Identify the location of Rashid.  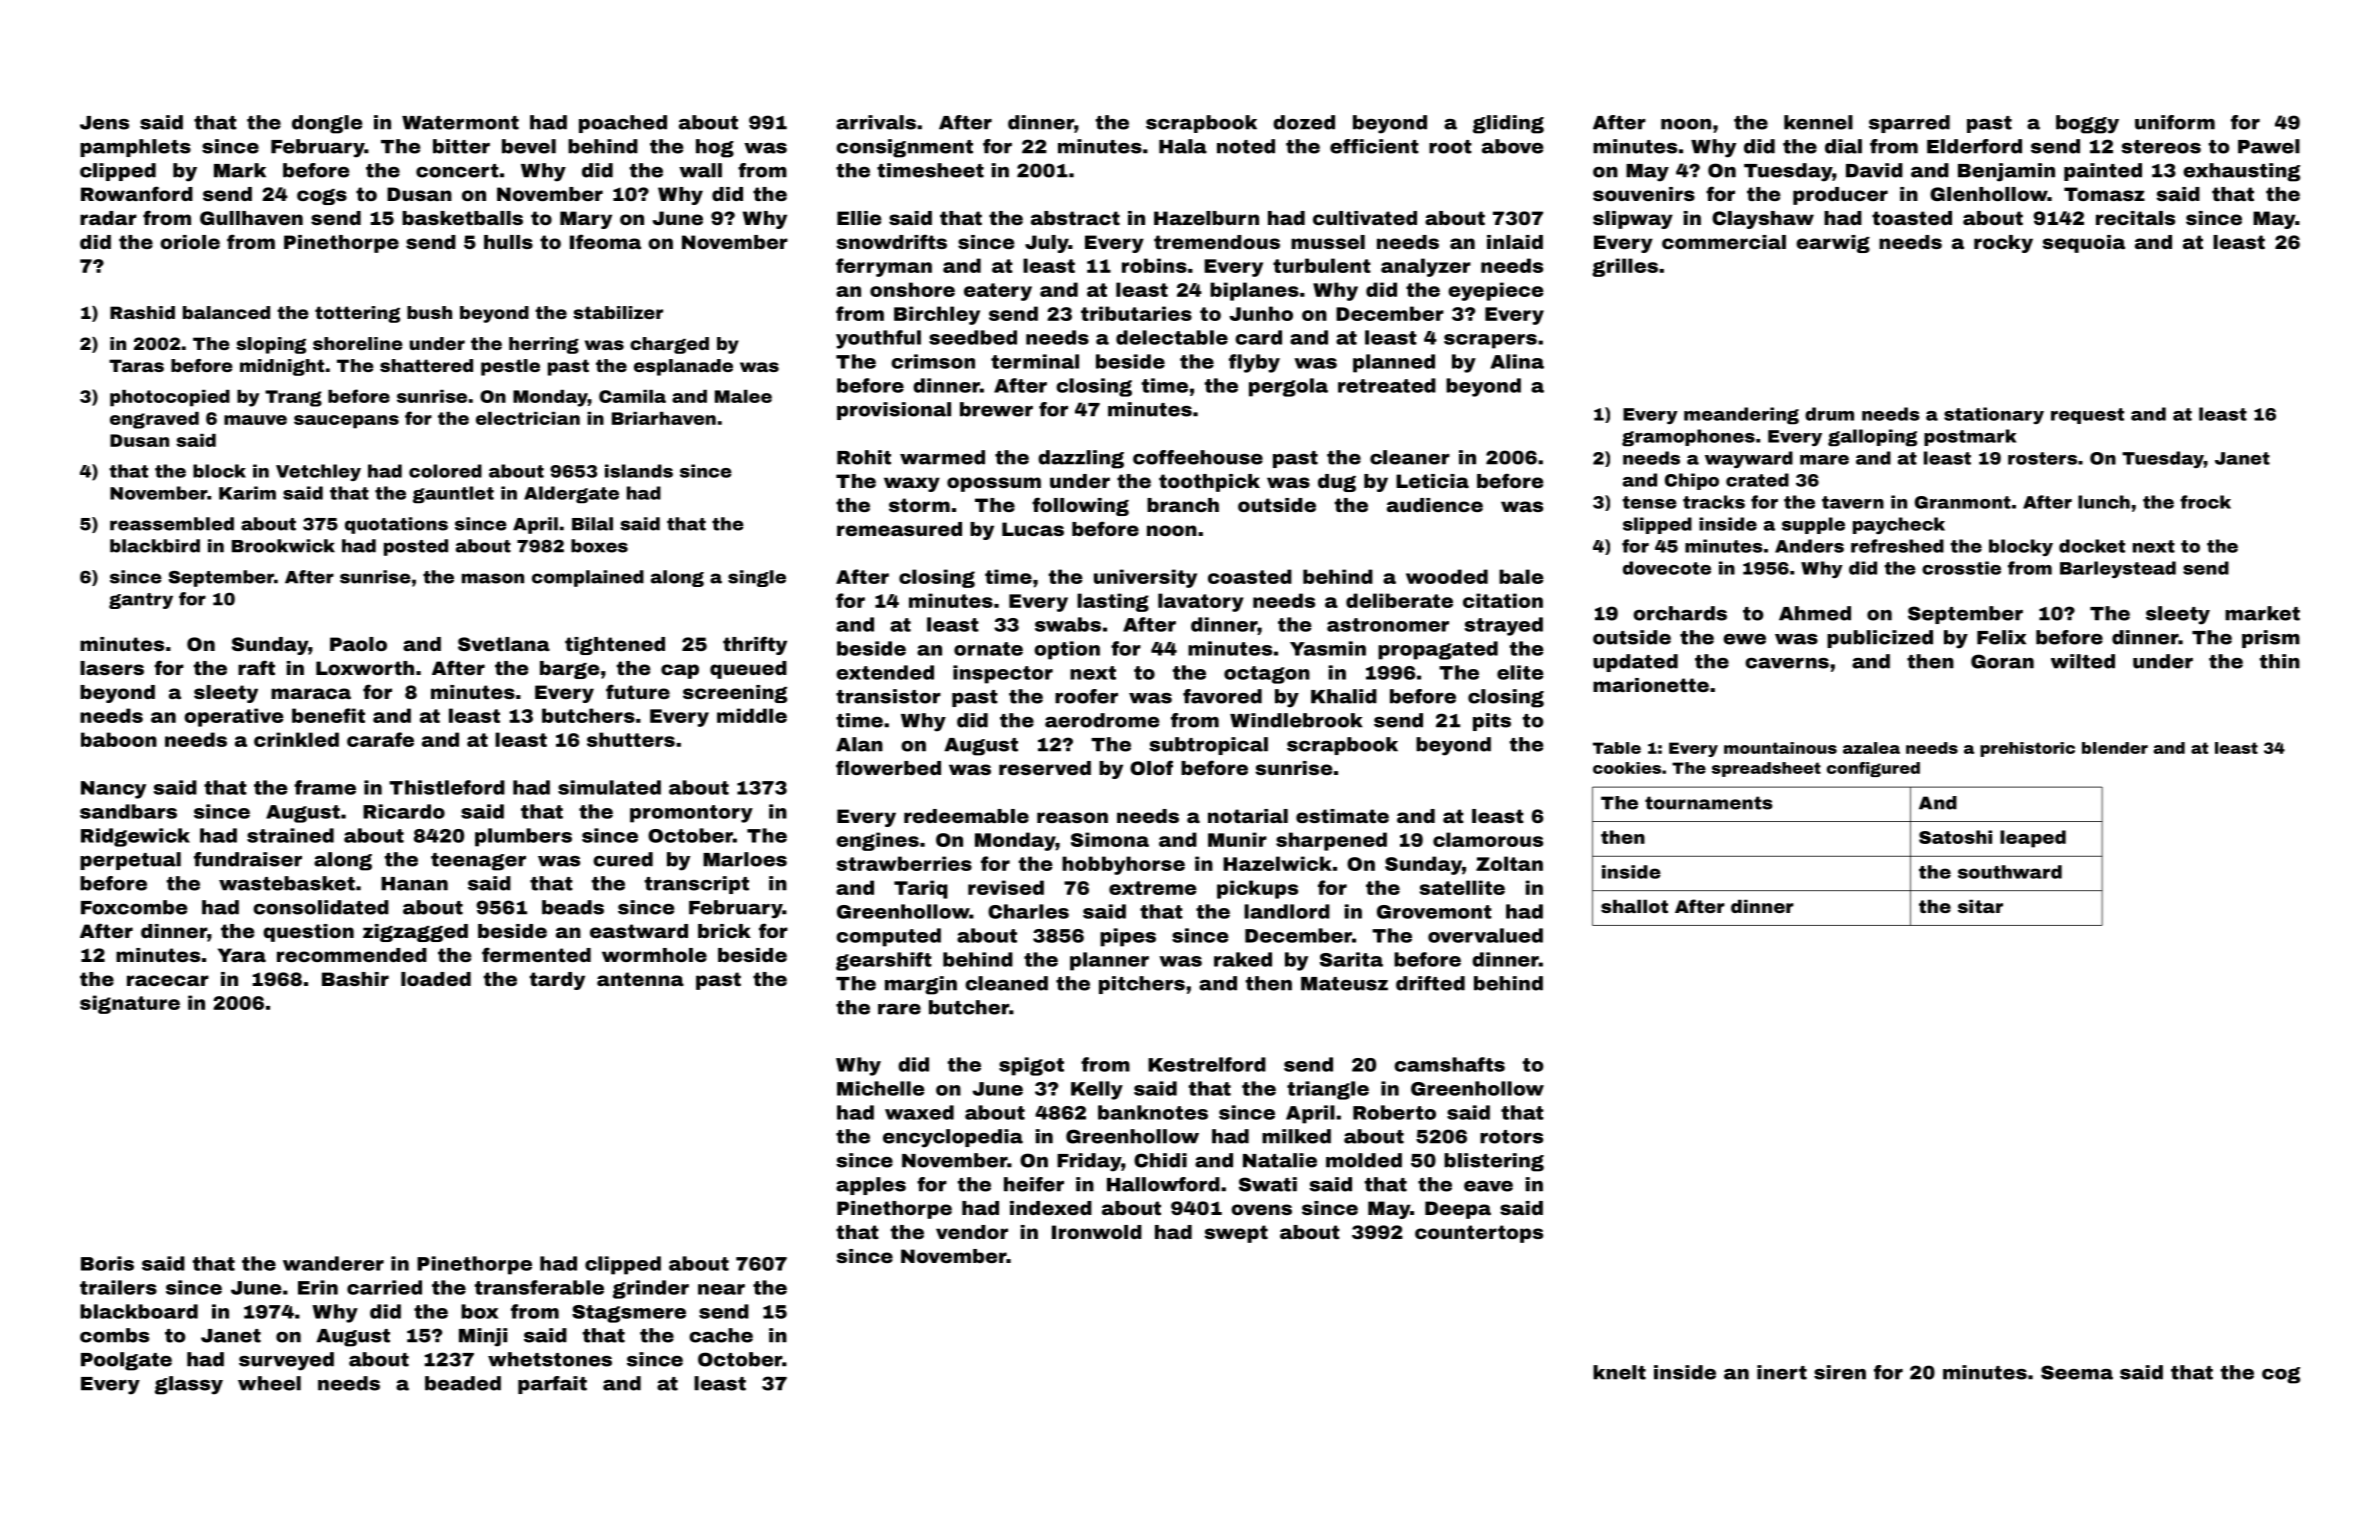
(142, 312).
